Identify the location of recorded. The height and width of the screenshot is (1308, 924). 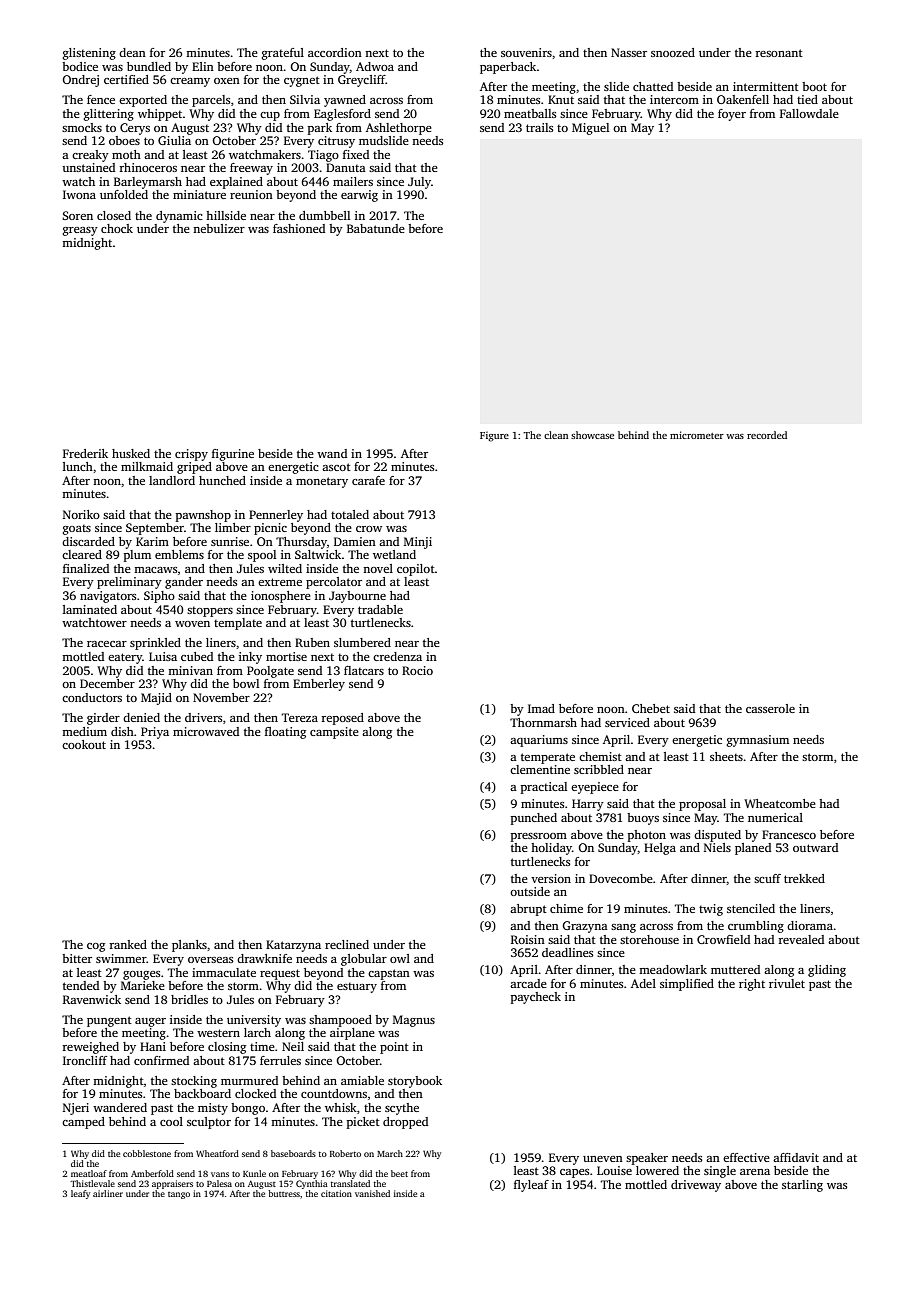
(767, 435).
